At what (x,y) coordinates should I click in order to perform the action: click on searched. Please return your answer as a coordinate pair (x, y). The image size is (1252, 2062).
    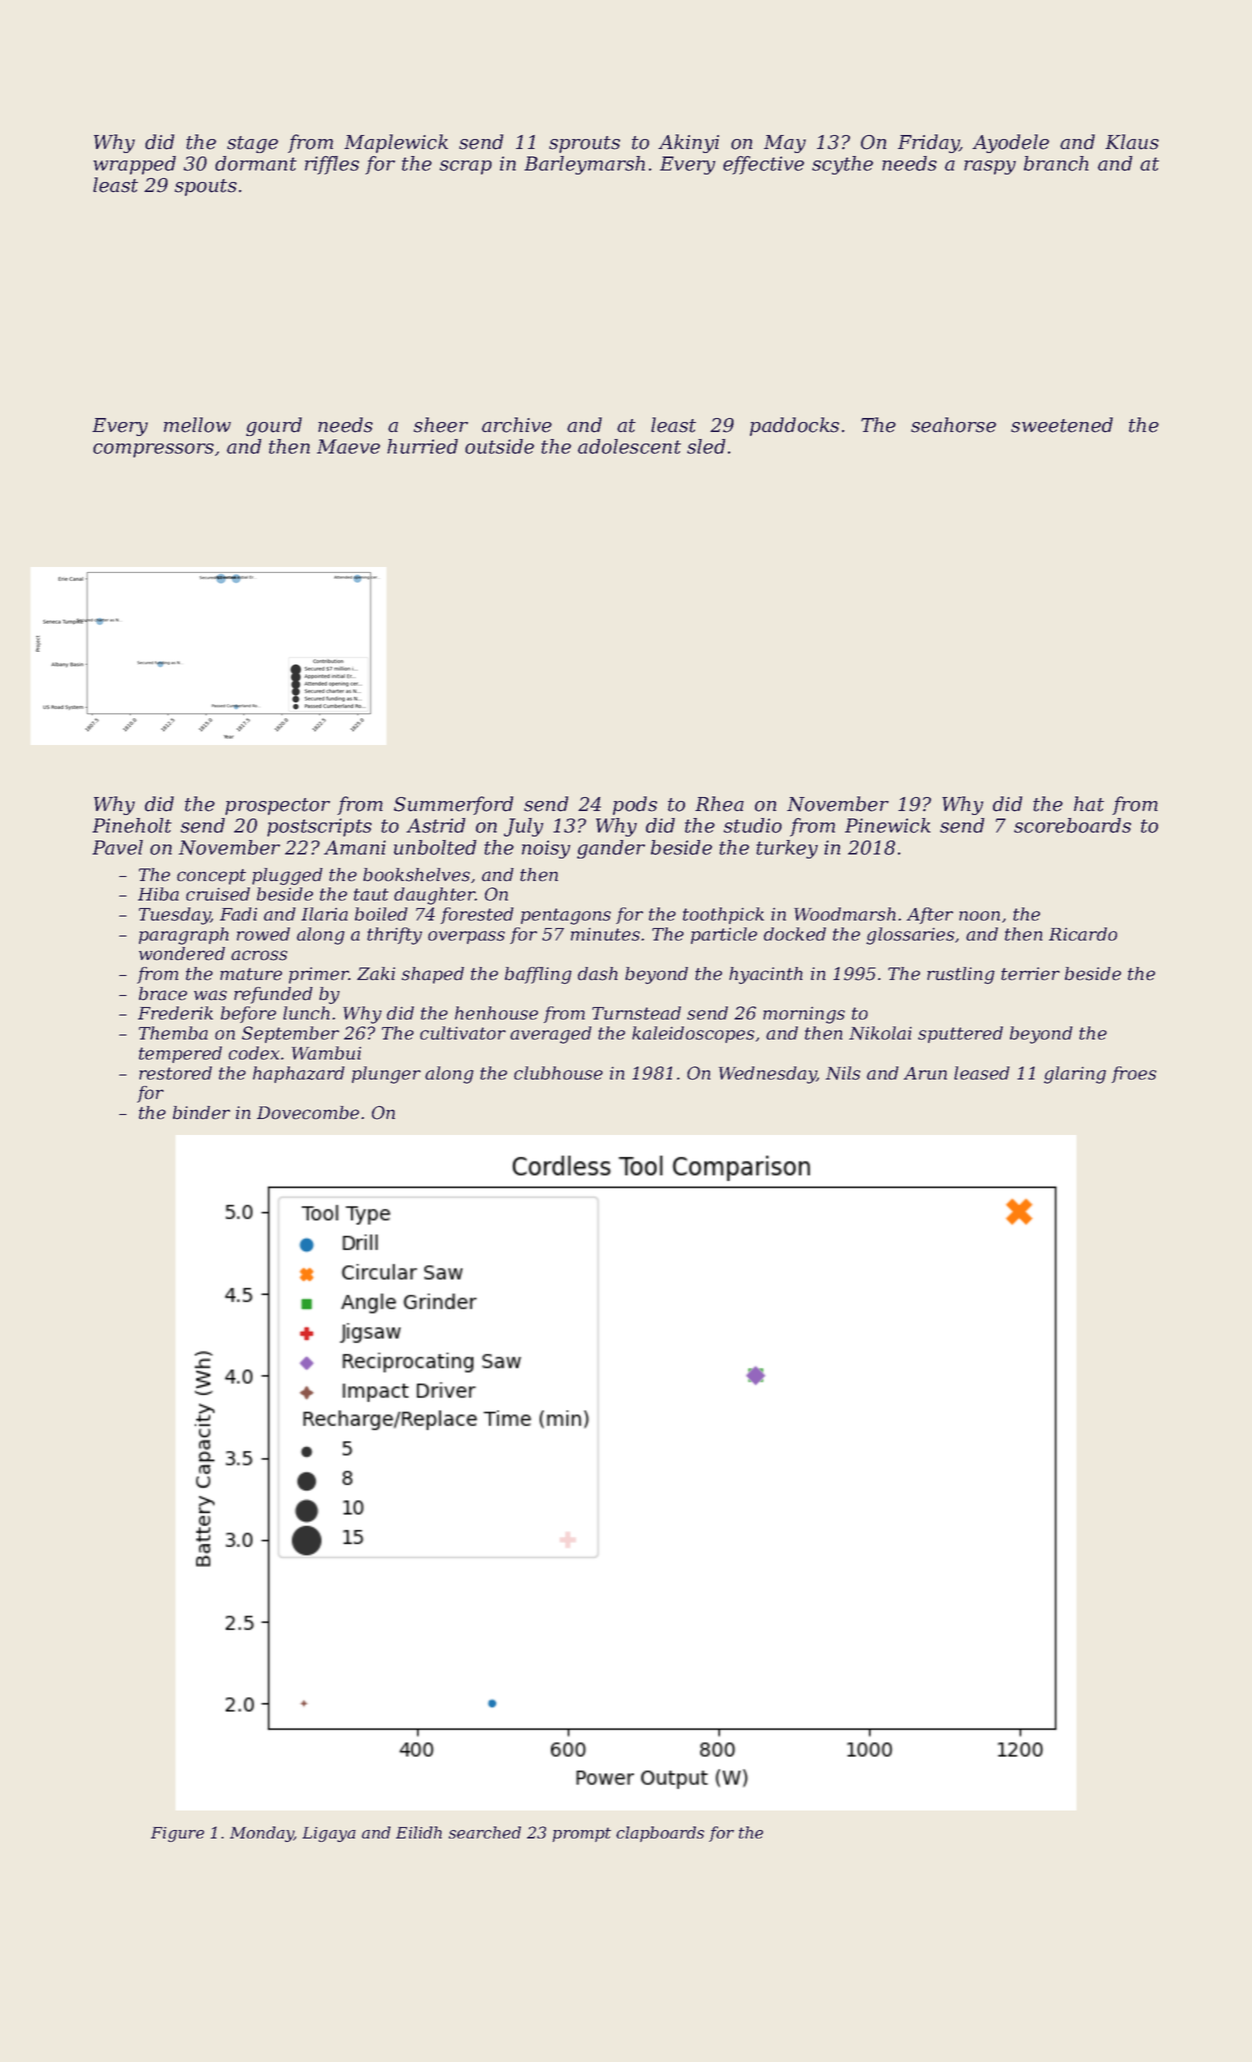
    Looking at the image, I should click on (484, 1832).
